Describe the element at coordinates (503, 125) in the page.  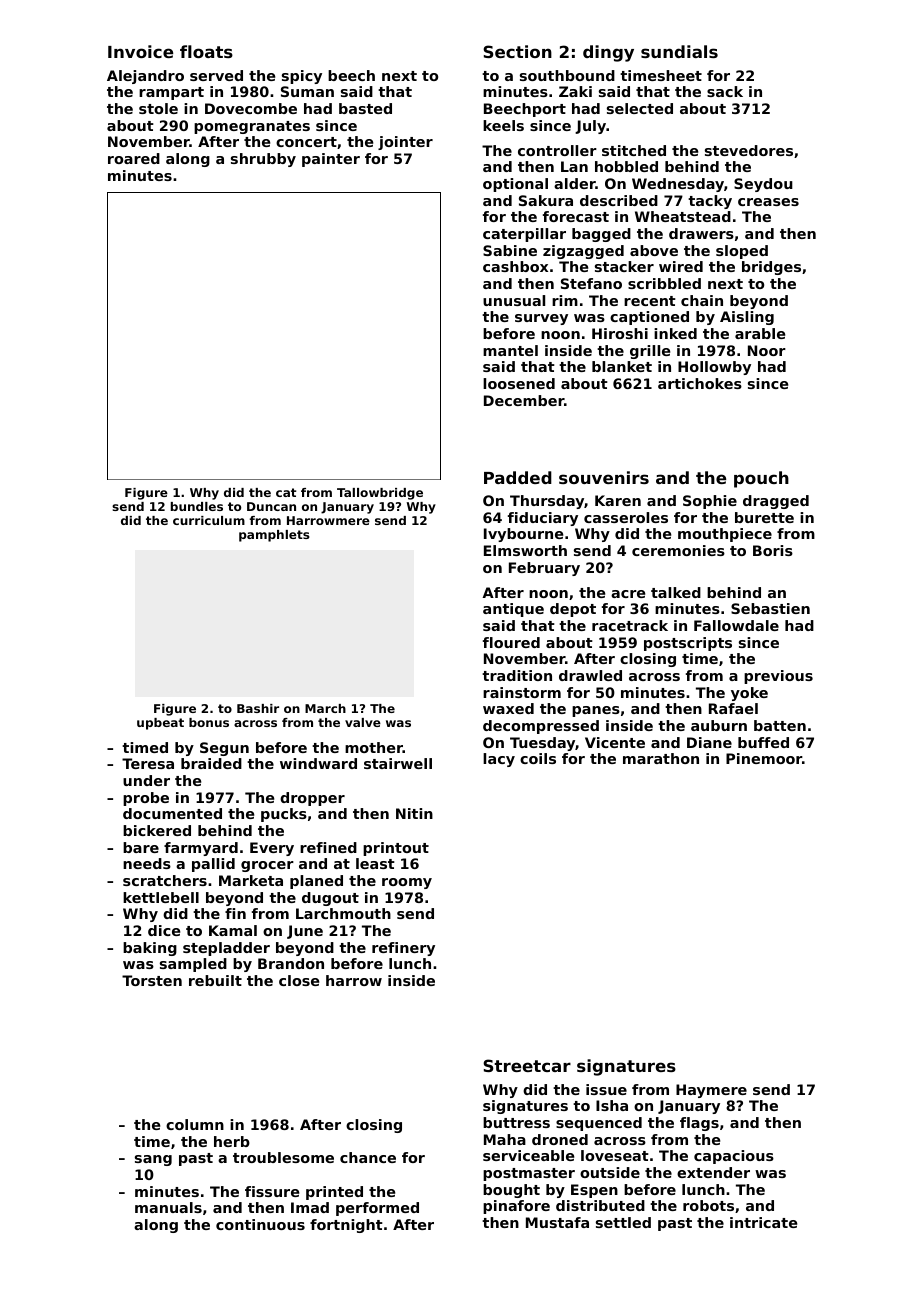
I see `keels` at that location.
